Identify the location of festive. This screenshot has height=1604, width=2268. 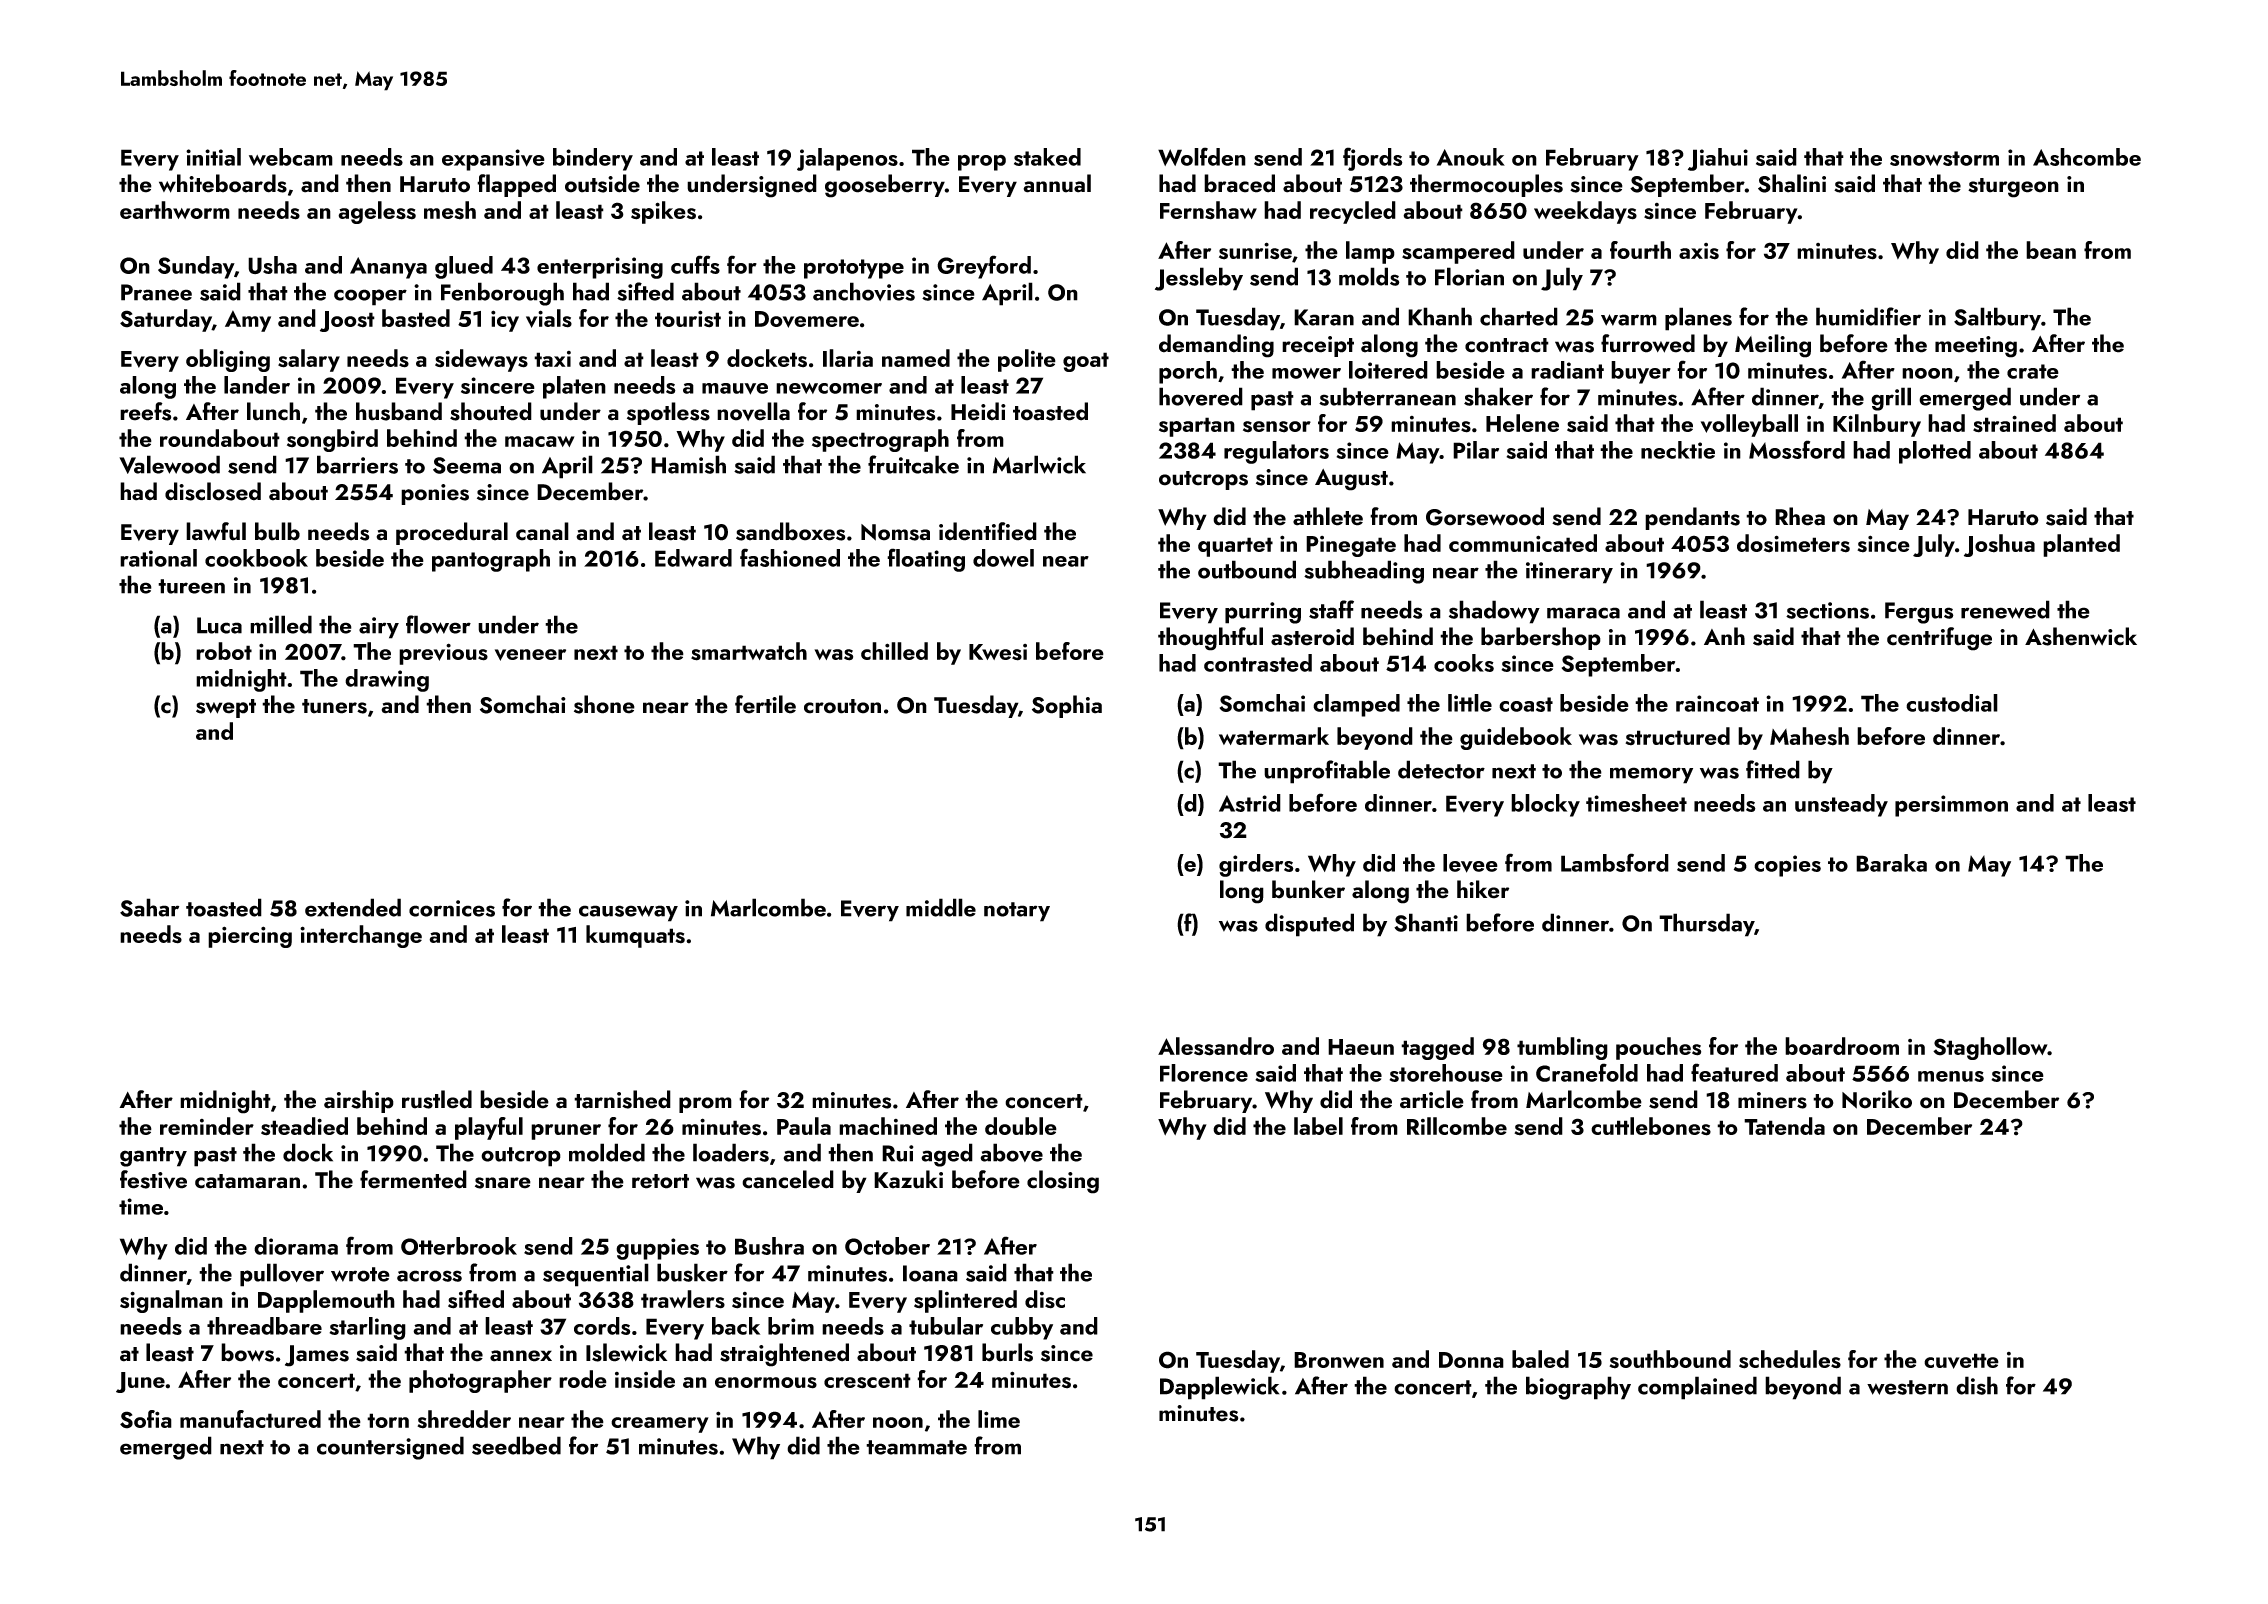
(153, 1179).
